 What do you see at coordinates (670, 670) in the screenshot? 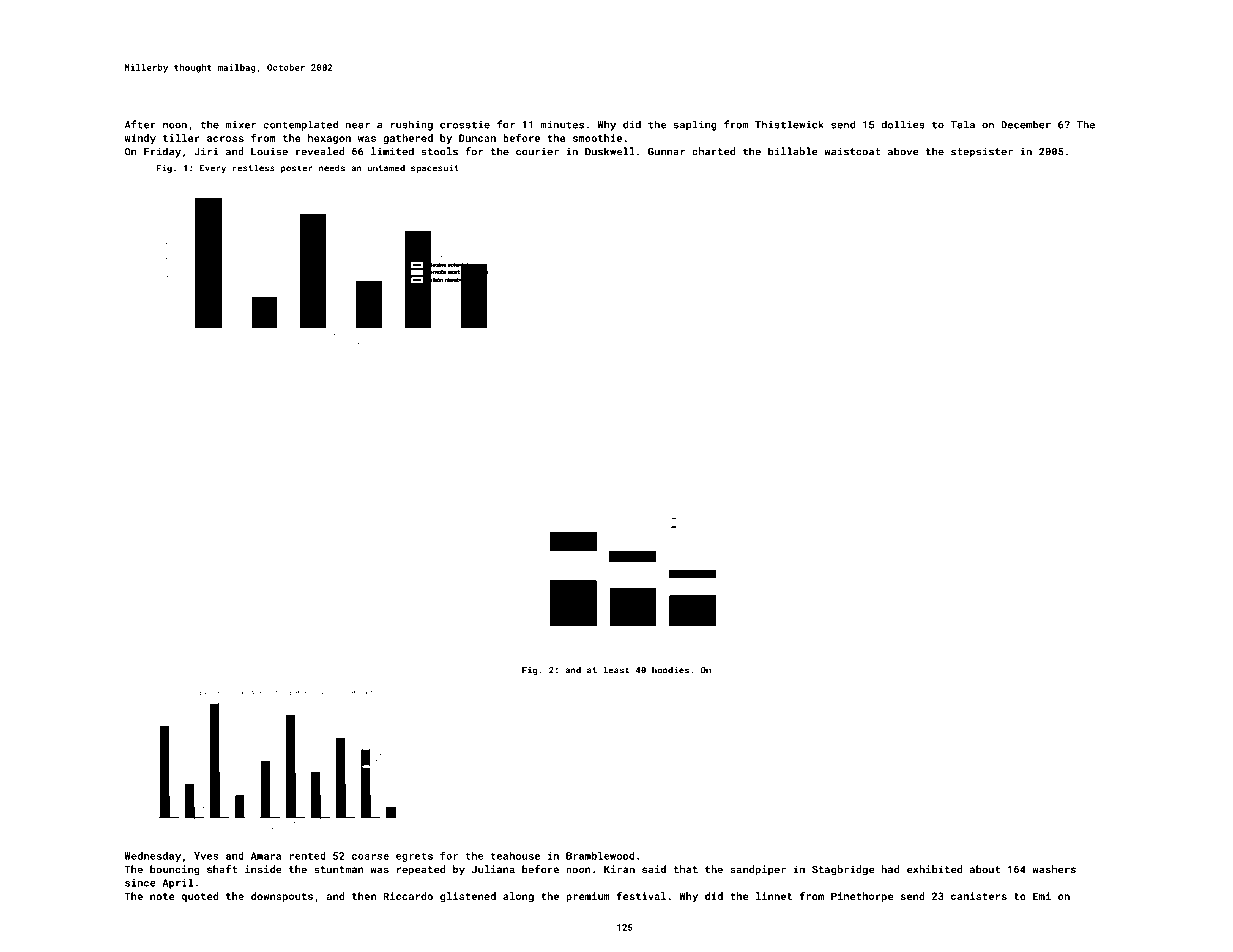
I see `hoodies` at bounding box center [670, 670].
